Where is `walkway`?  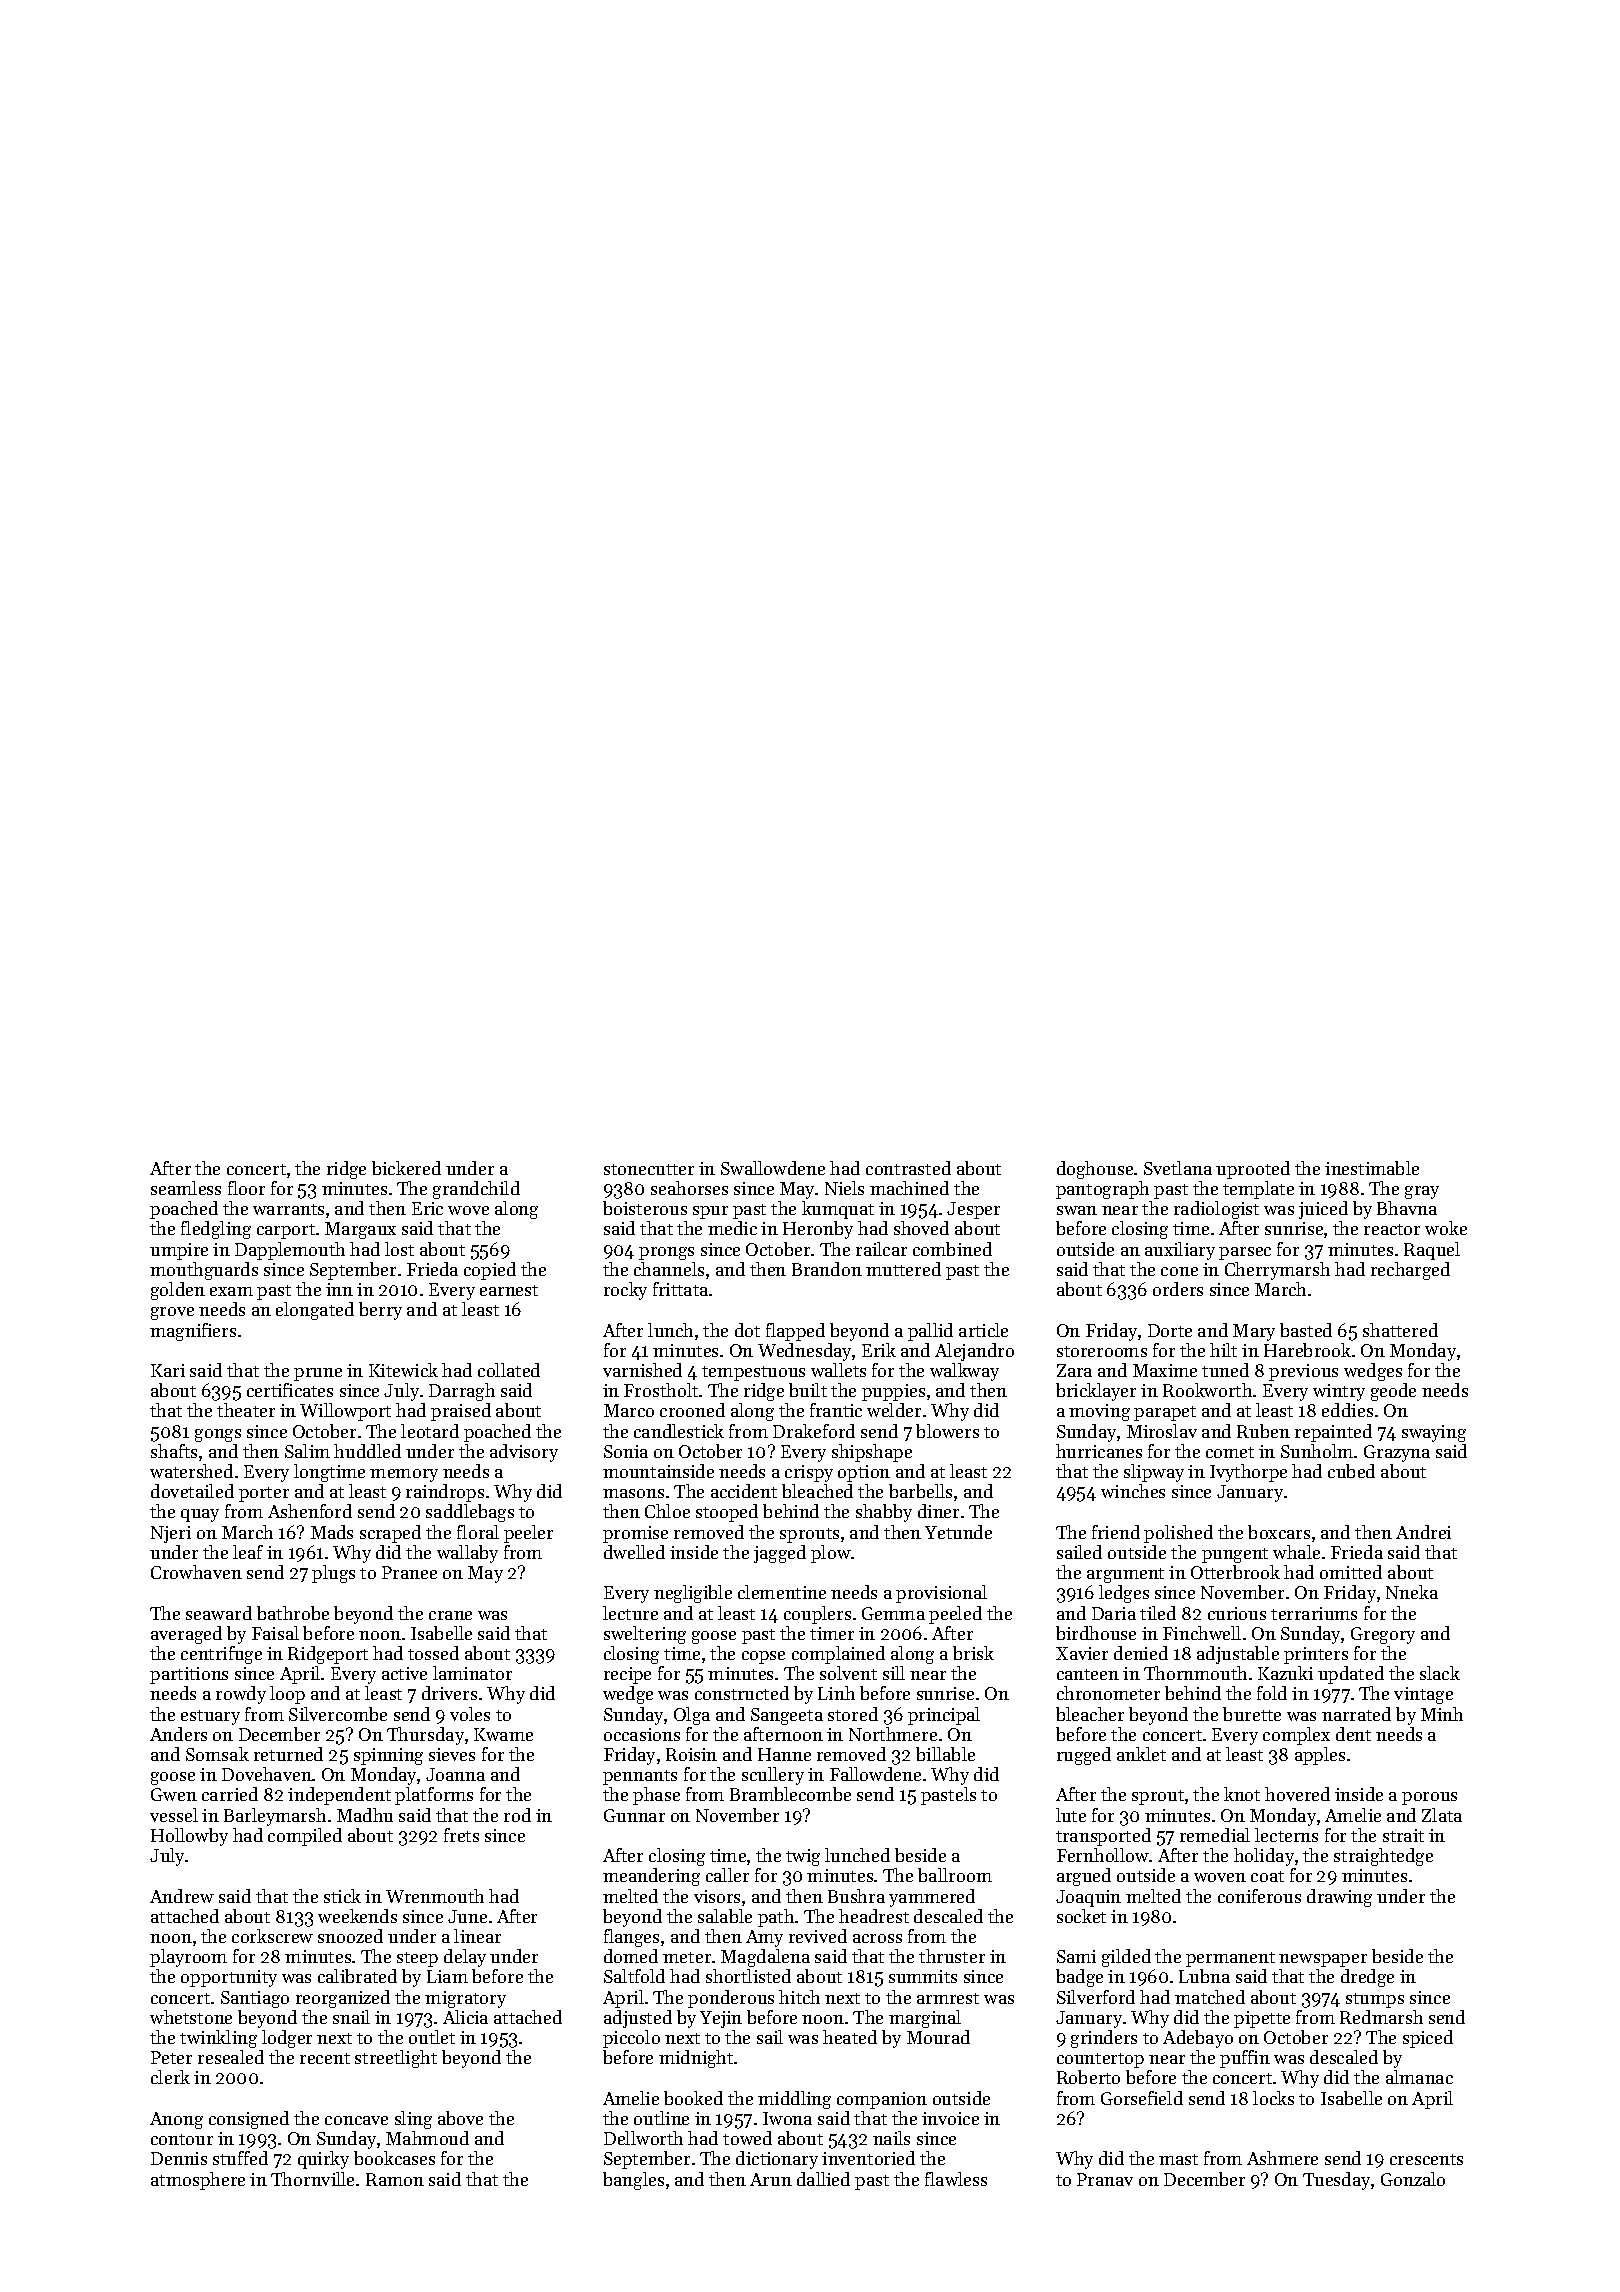 walkway is located at coordinates (964, 1372).
